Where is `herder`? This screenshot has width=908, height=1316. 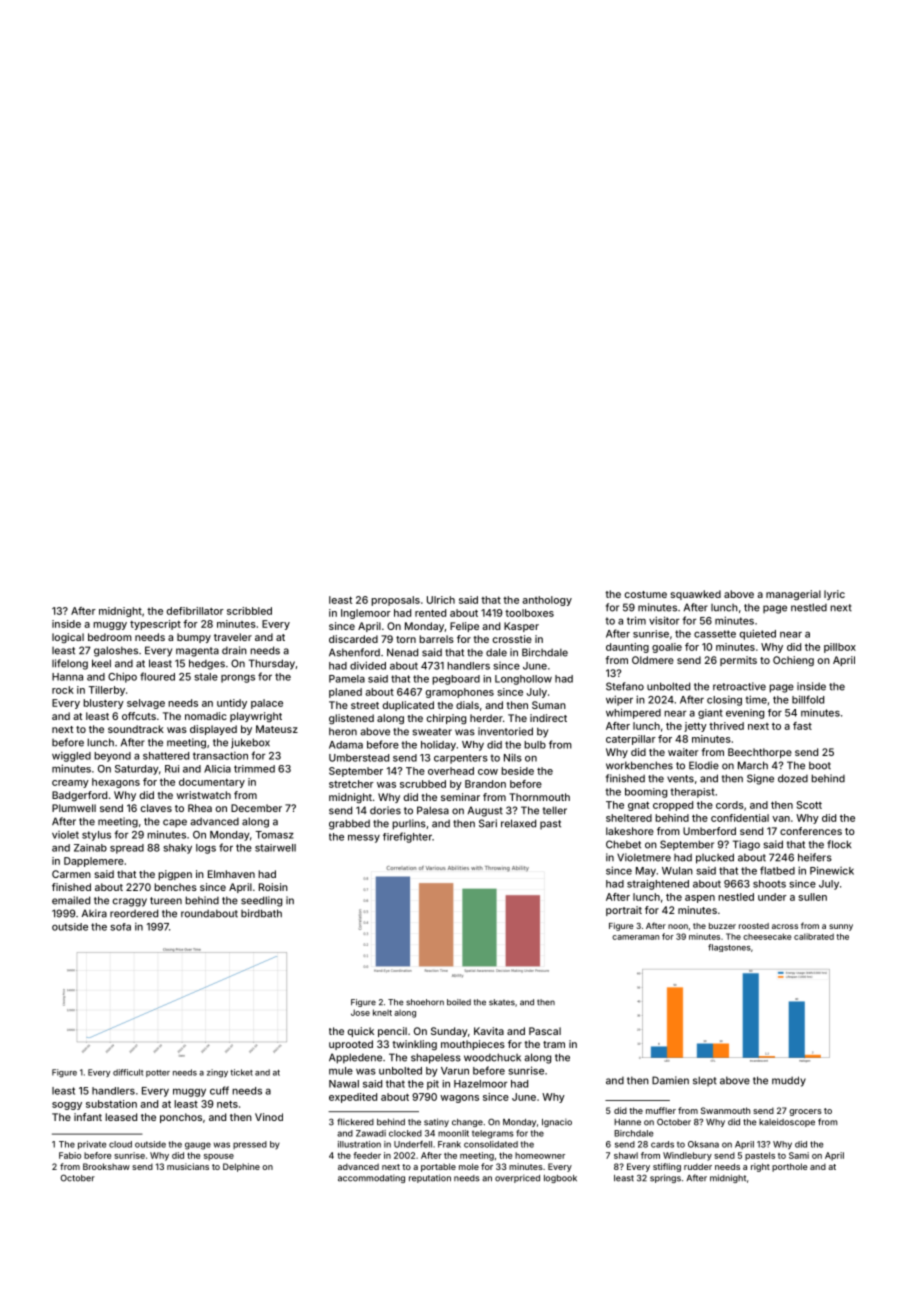
herder is located at coordinates (486, 718).
